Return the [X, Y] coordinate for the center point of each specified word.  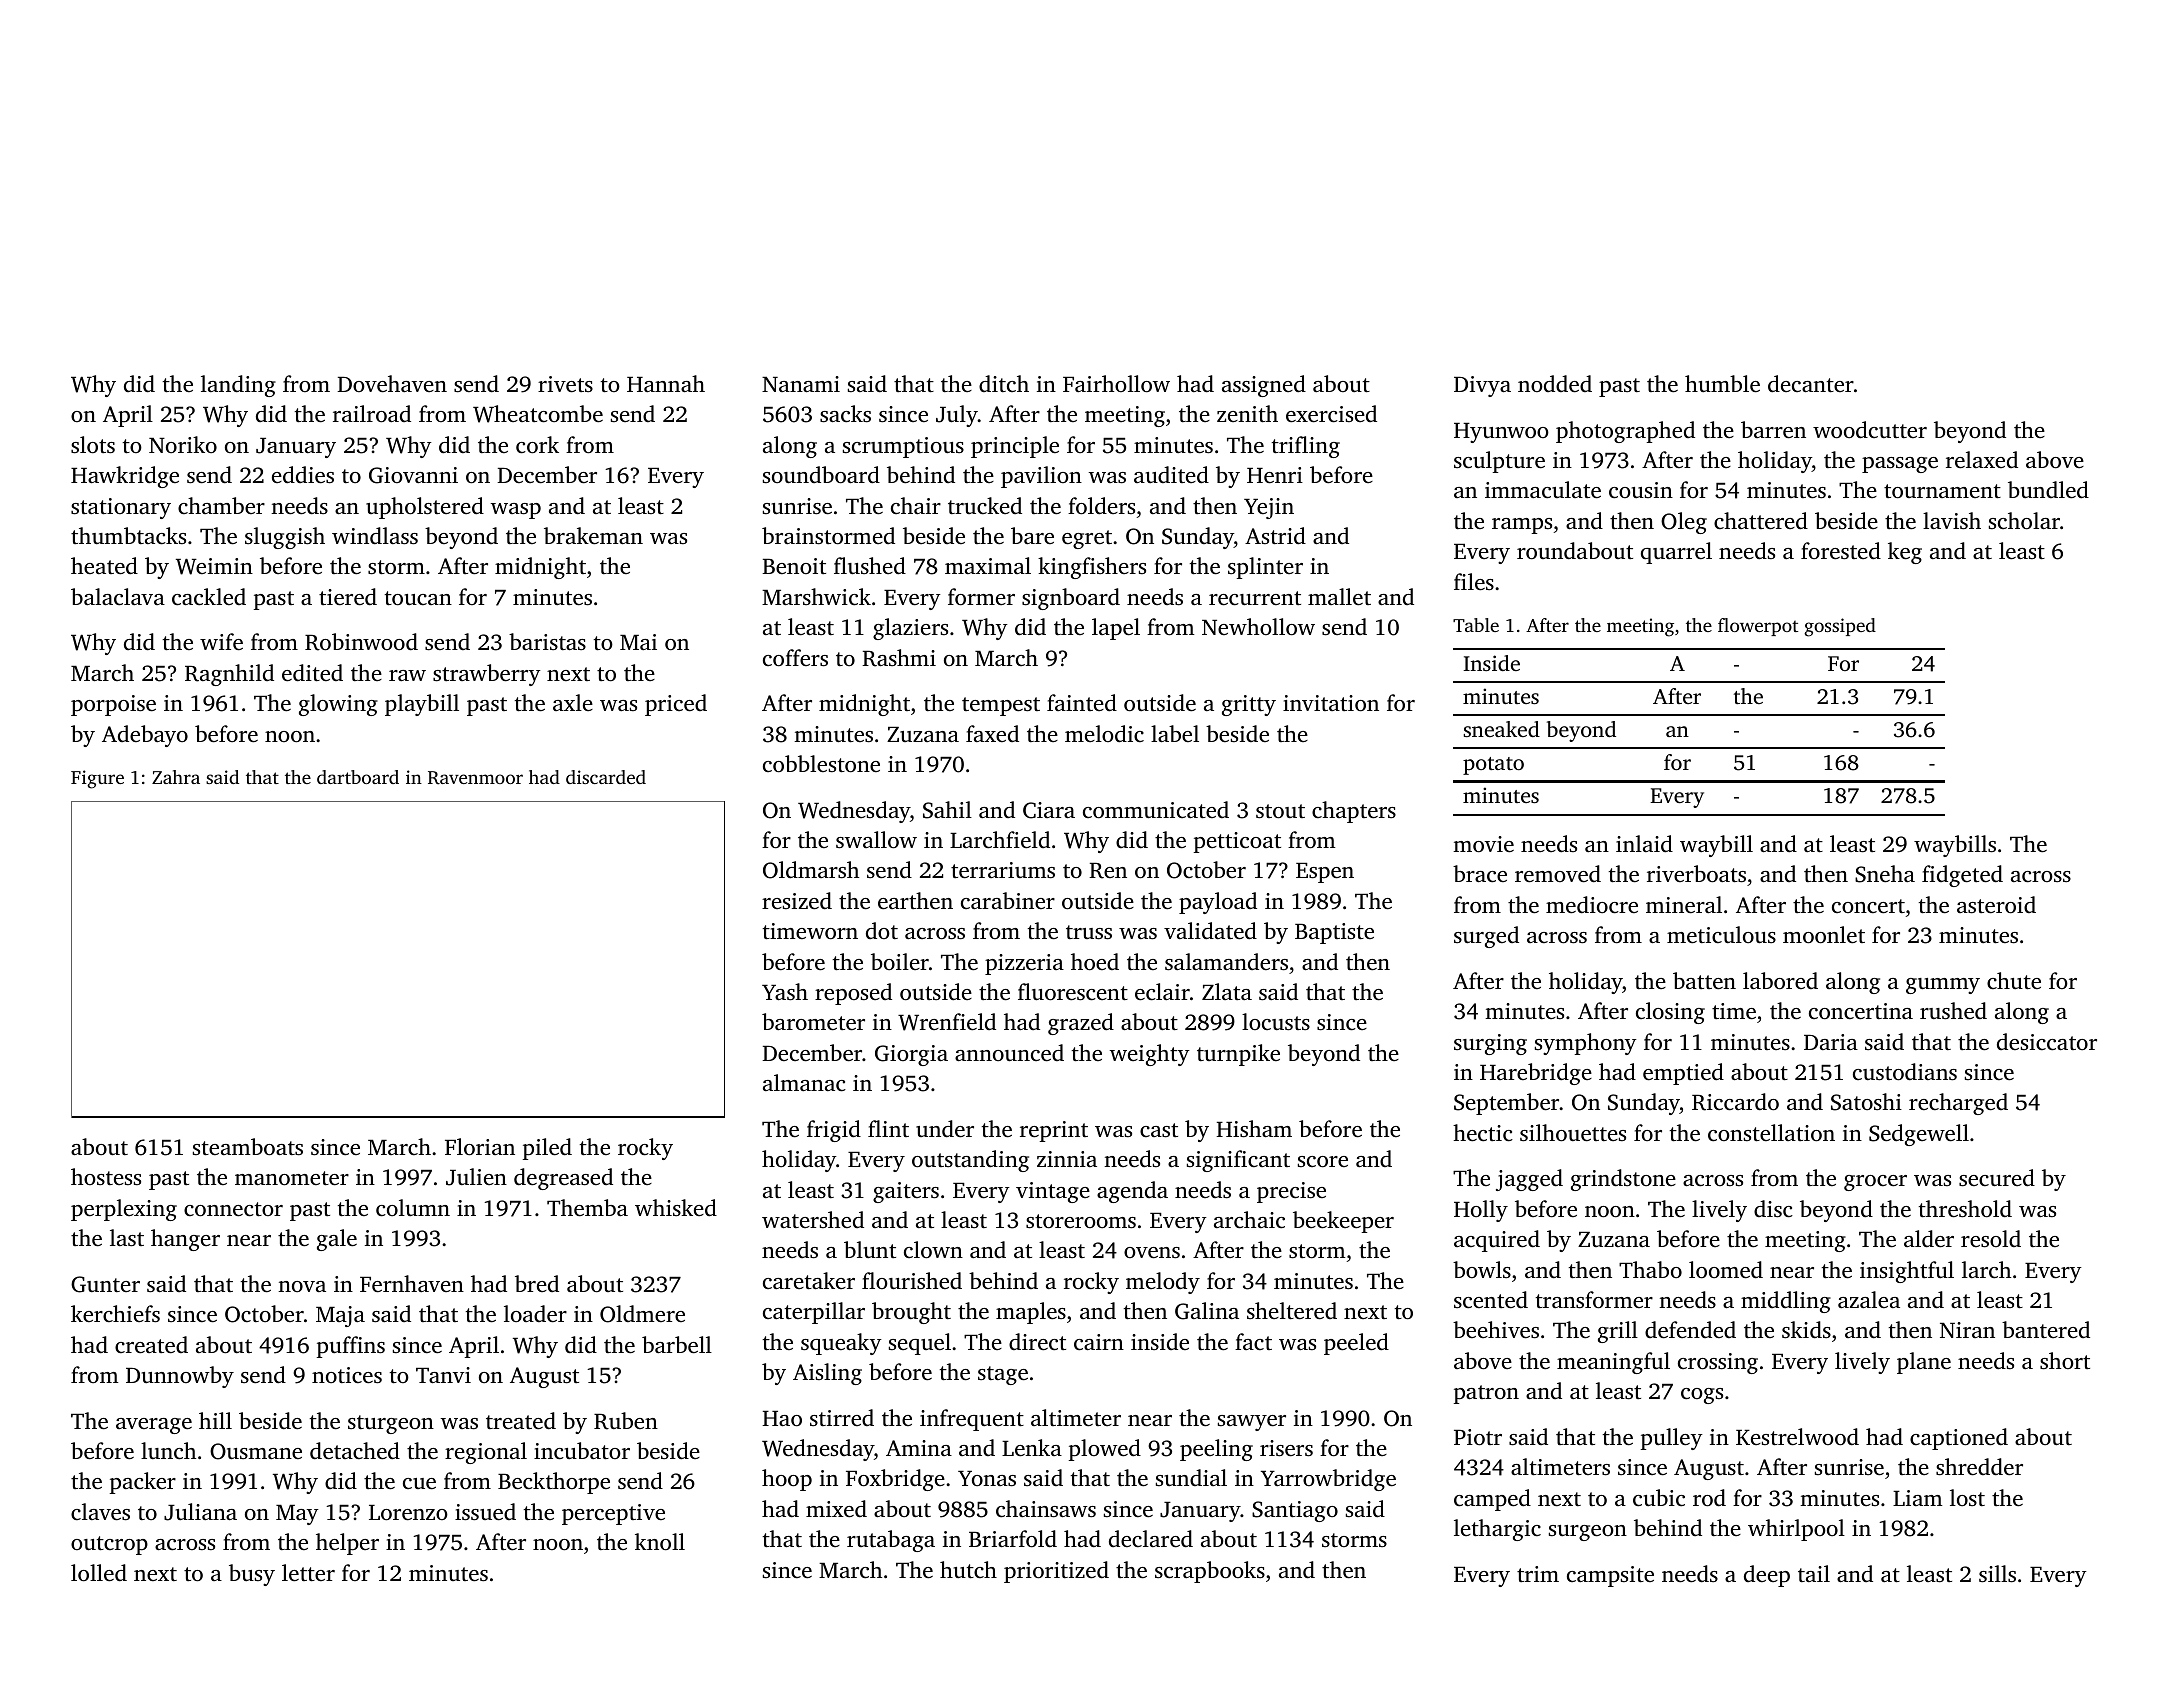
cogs [1702, 1396]
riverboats [1696, 874]
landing [238, 386]
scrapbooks [1210, 1572]
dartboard [358, 777]
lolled [99, 1573]
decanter [1811, 384]
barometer [813, 1022]
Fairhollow [1116, 383]
